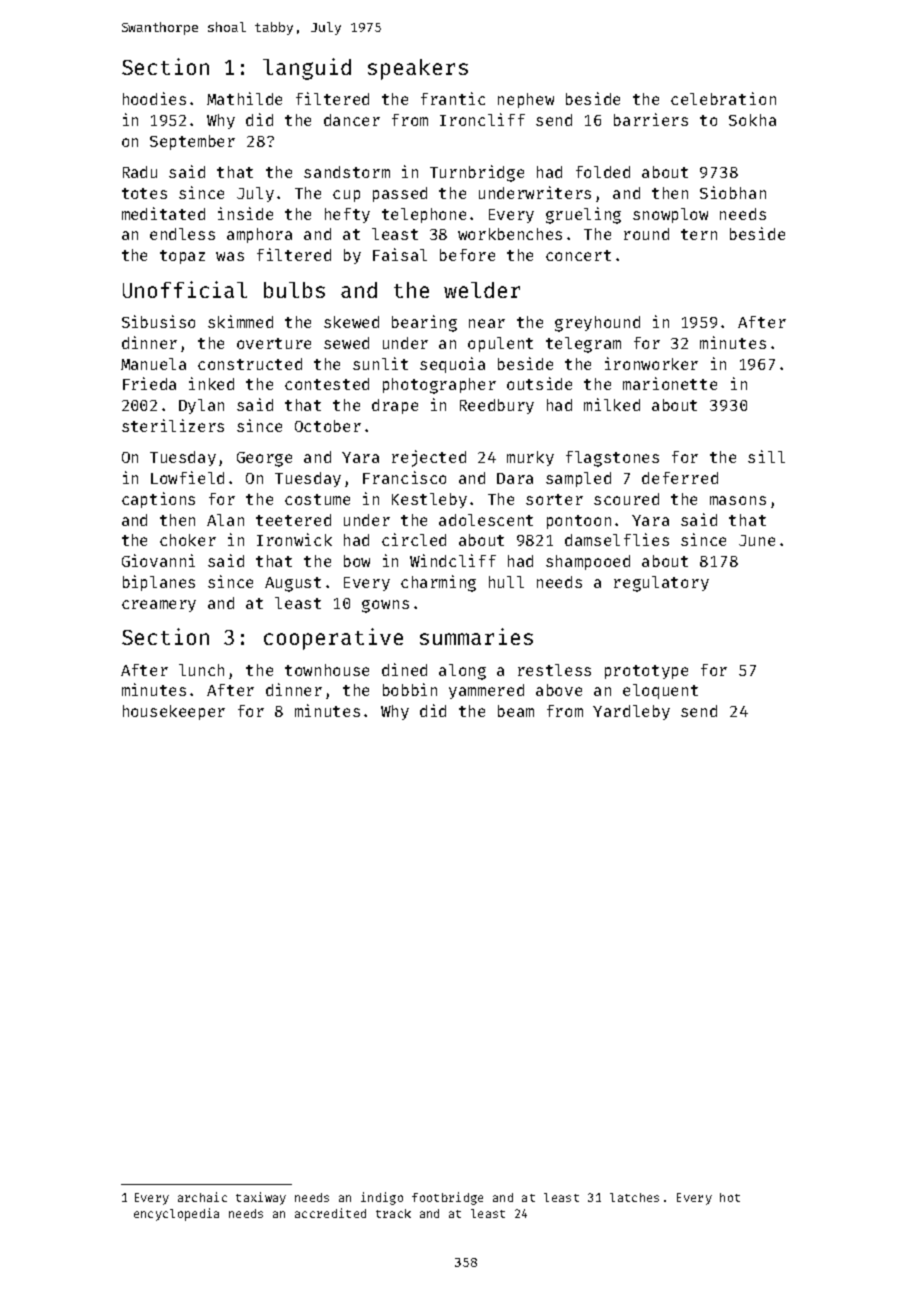  I want to click on housekeeper, so click(174, 712).
